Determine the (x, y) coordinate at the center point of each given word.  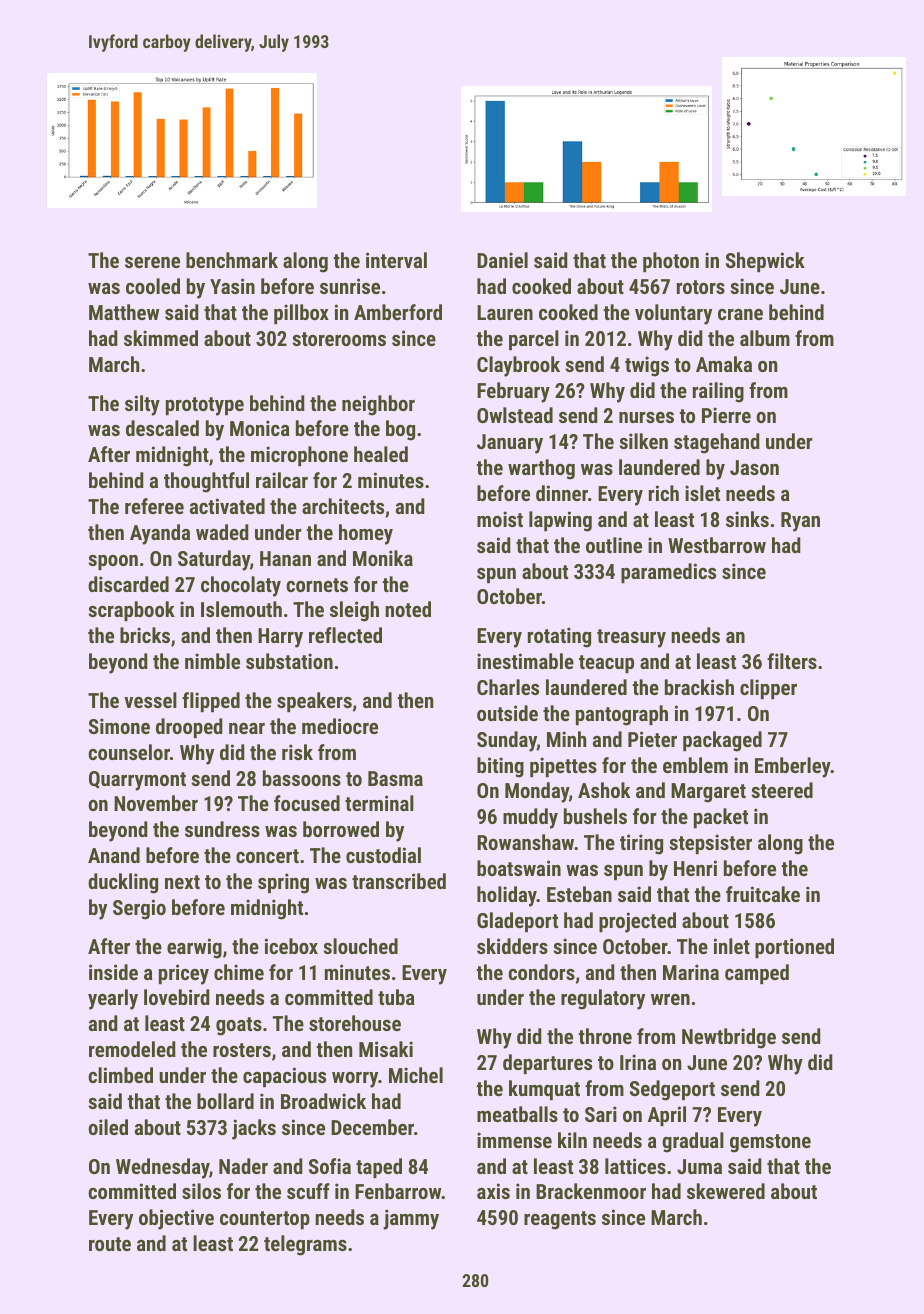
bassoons (302, 778)
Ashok (604, 790)
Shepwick (765, 262)
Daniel (502, 260)
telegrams (305, 1245)
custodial (383, 855)
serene (152, 262)
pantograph (622, 715)
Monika (383, 558)
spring (283, 883)
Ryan (800, 522)
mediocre (340, 726)
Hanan (285, 558)
